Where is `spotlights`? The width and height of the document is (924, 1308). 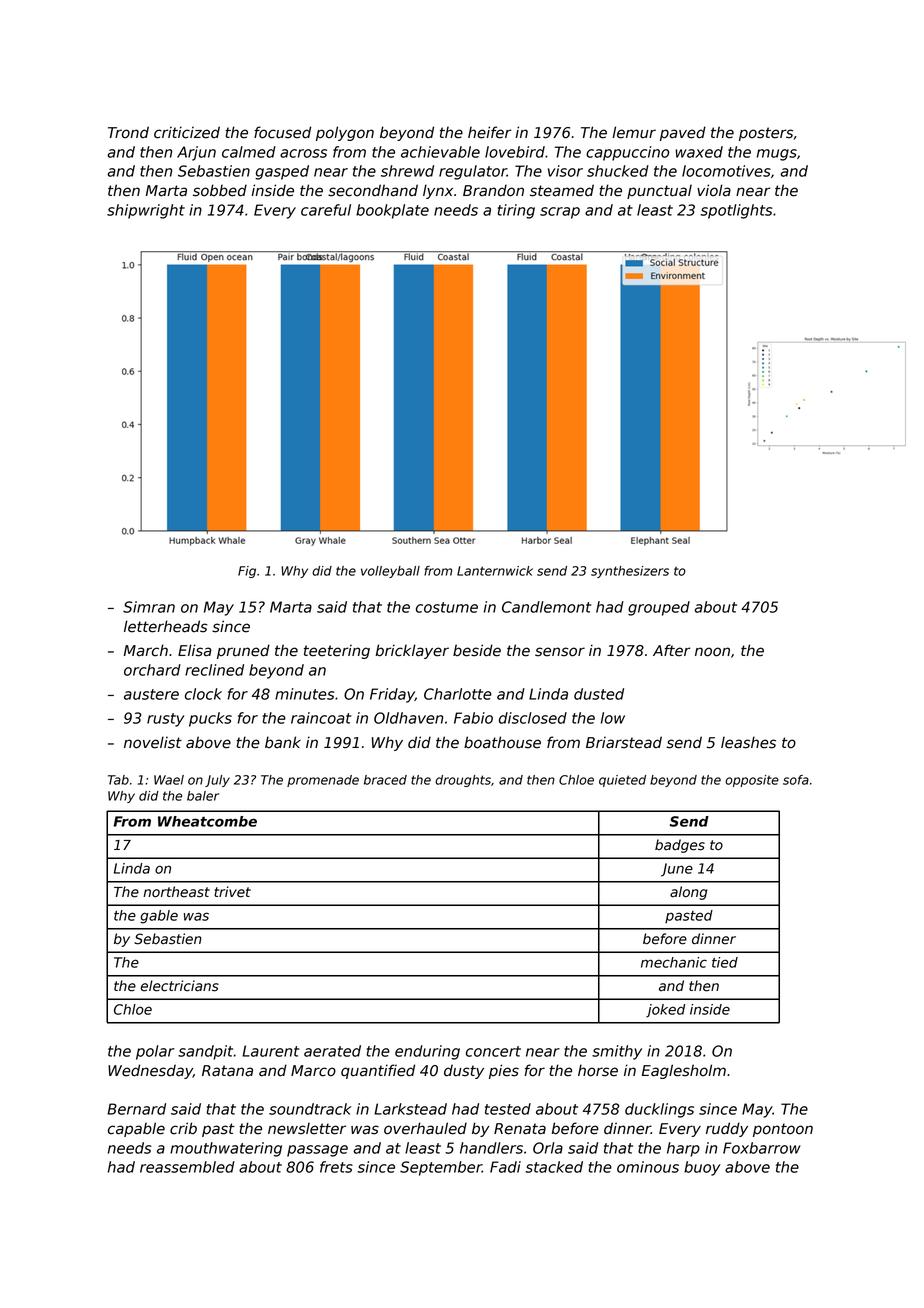 spotlights is located at coordinates (736, 211).
